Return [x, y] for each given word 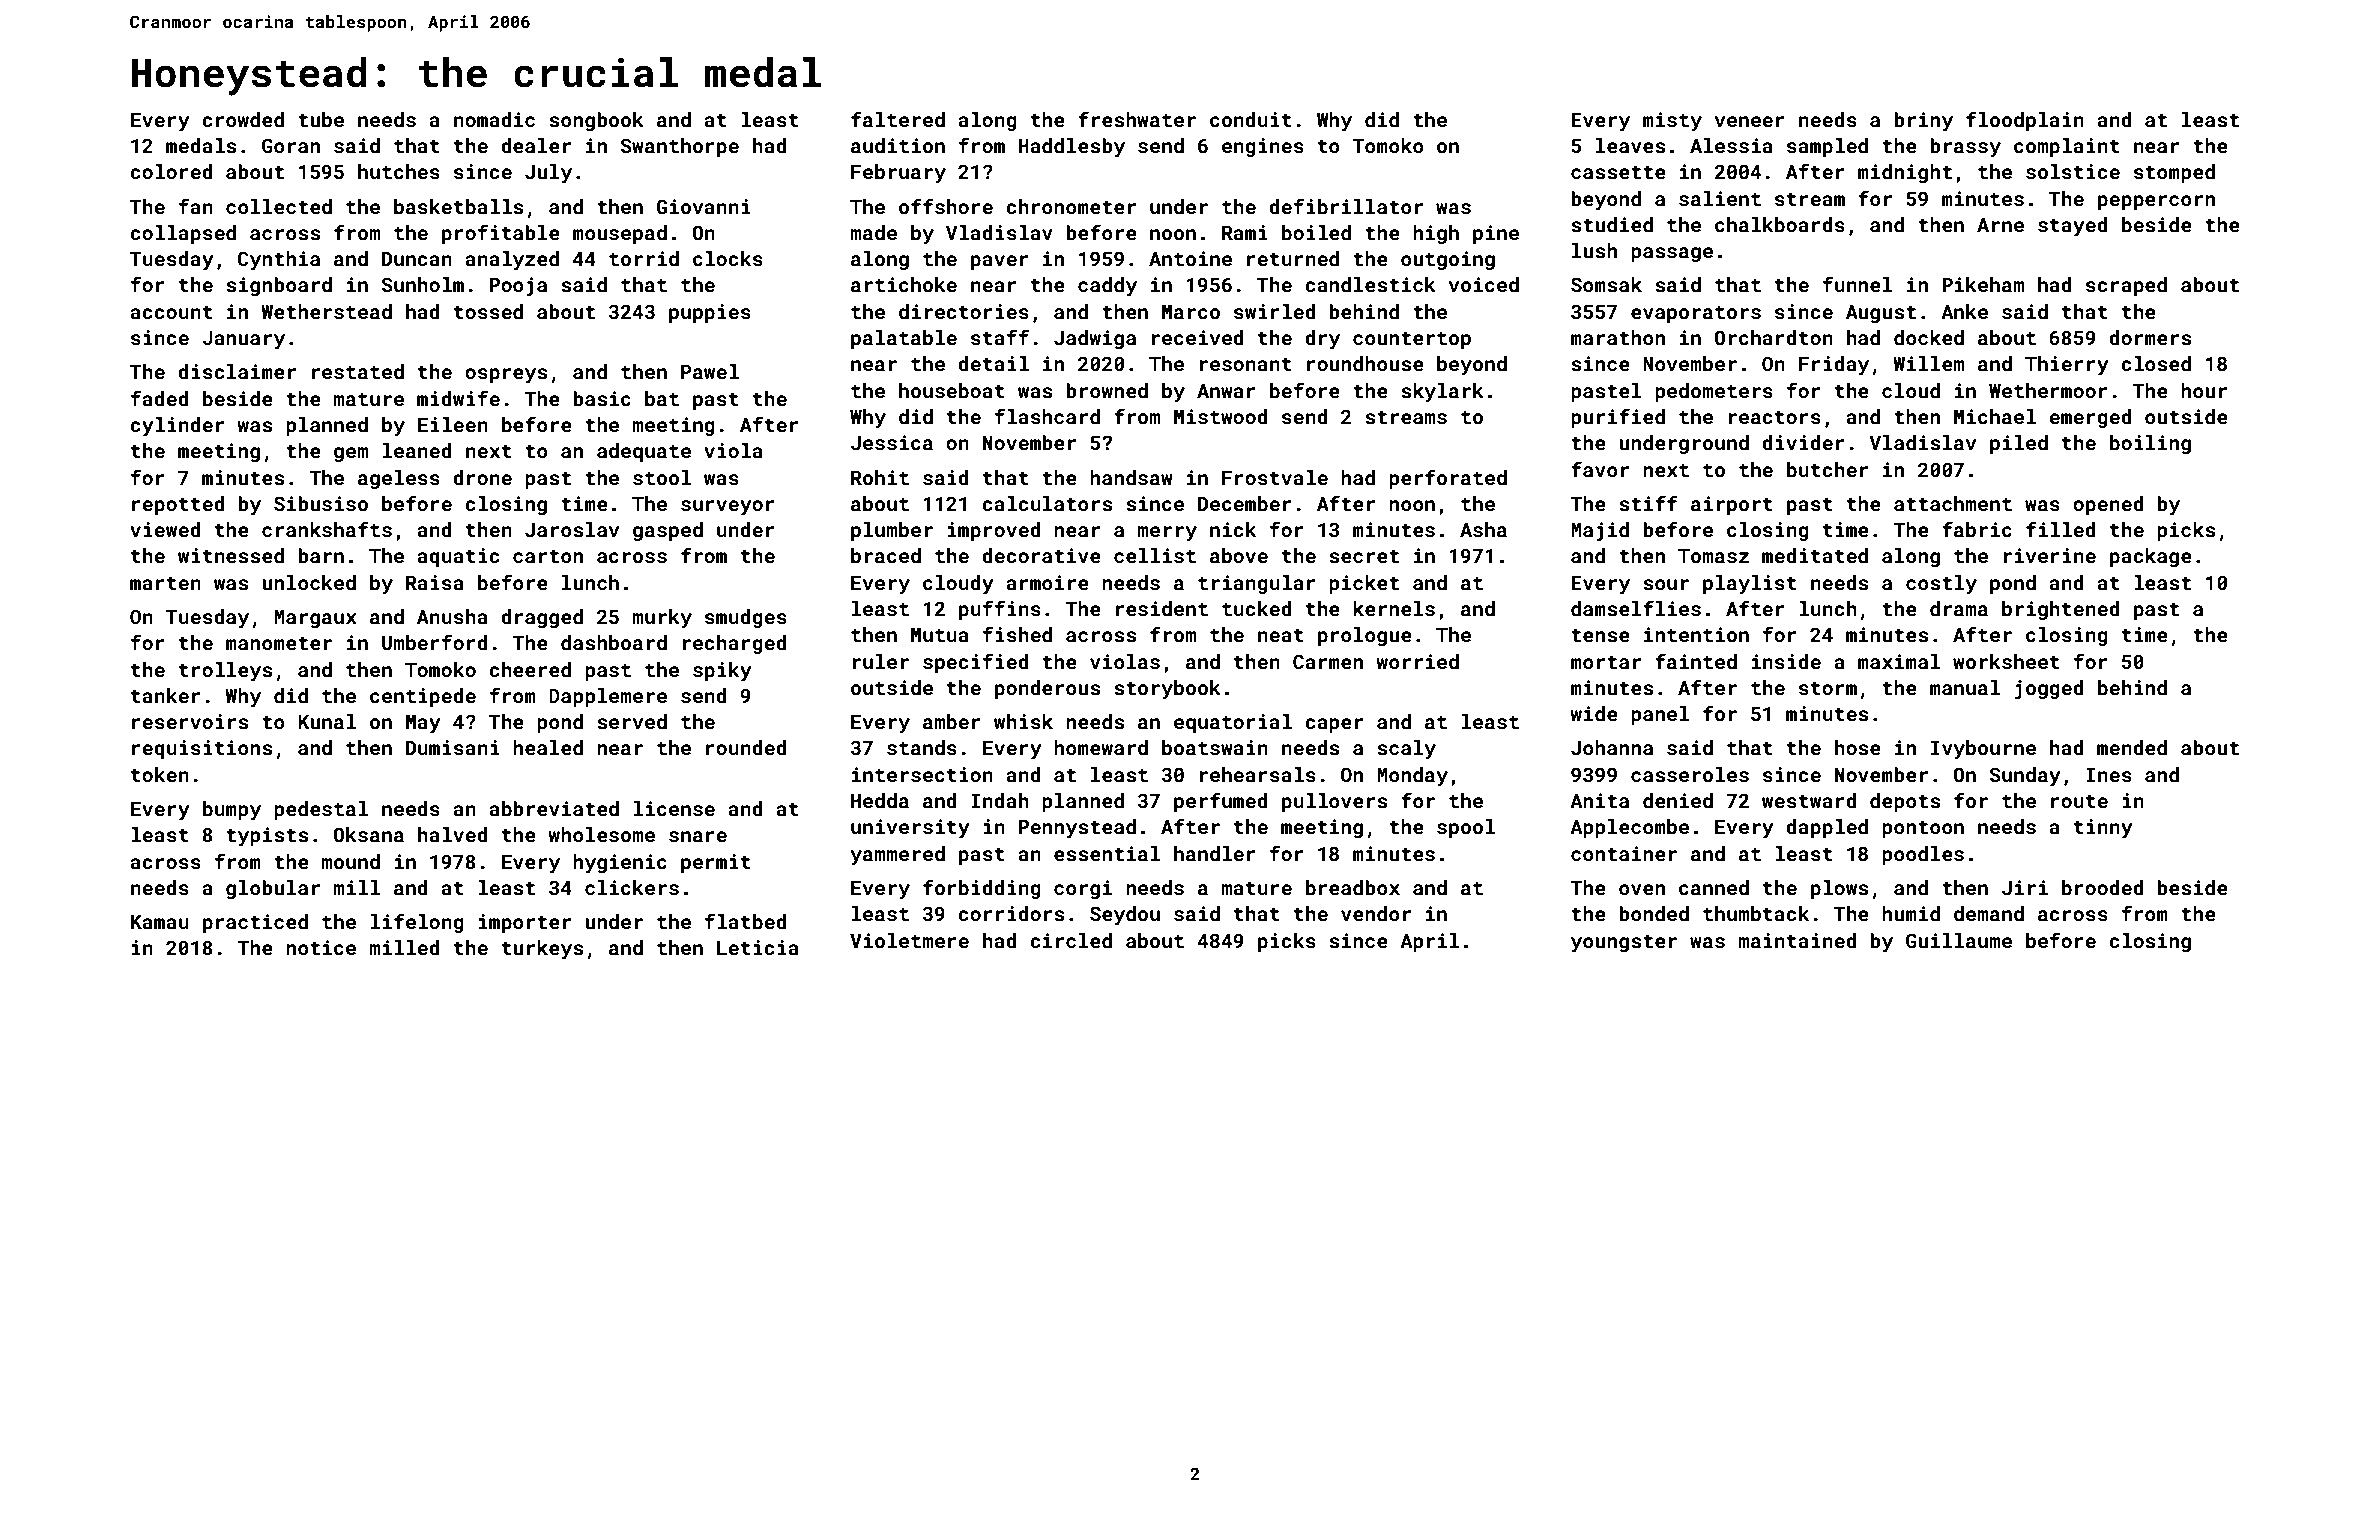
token [160, 774]
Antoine [1190, 258]
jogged [2049, 690]
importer [524, 923]
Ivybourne [1983, 749]
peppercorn [2156, 202]
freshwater [1137, 119]
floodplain [2025, 121]
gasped [668, 531]
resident [1162, 608]
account [171, 312]
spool [1466, 828]
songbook [596, 121]
